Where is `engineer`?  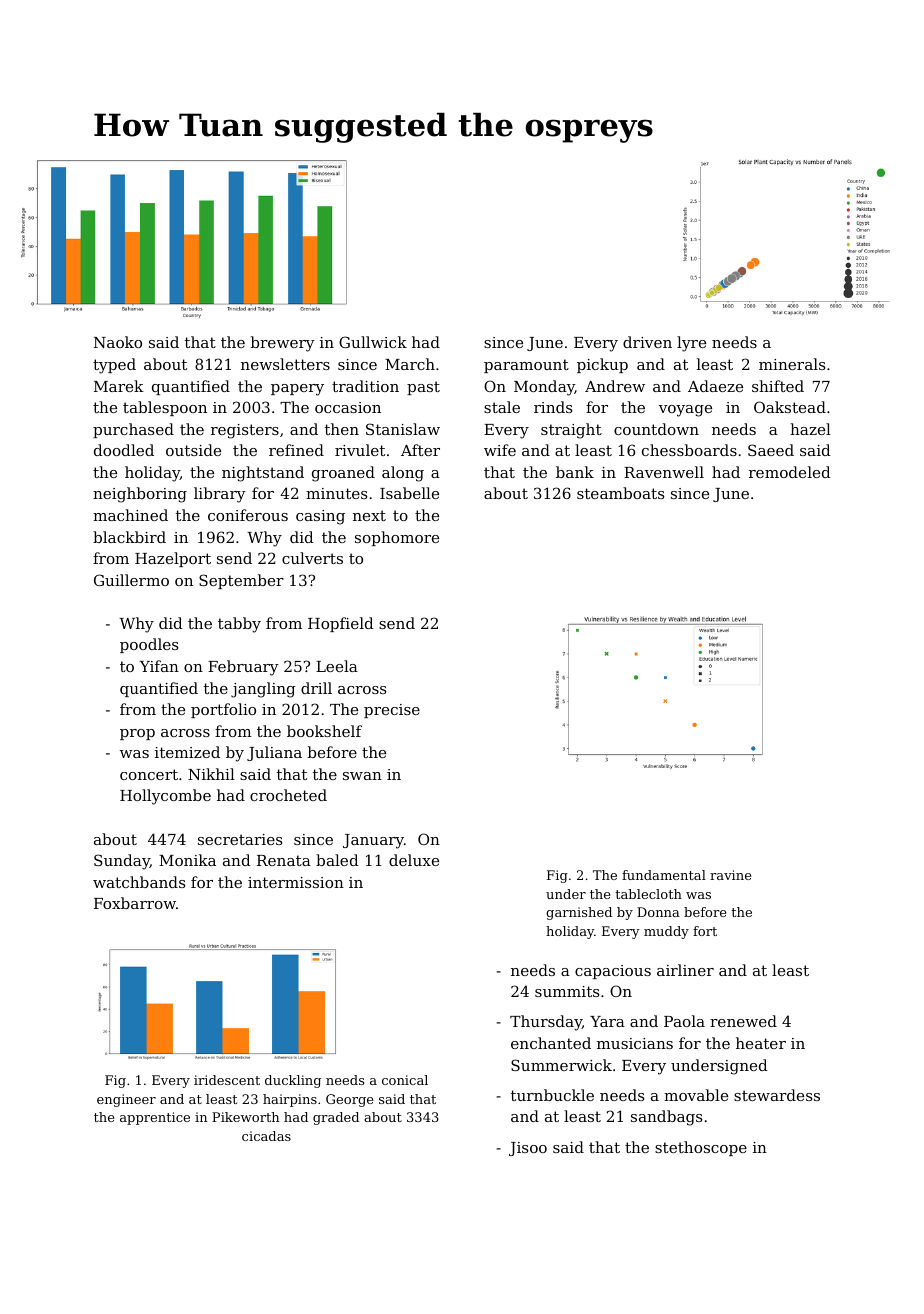
engineer is located at coordinates (126, 1100).
